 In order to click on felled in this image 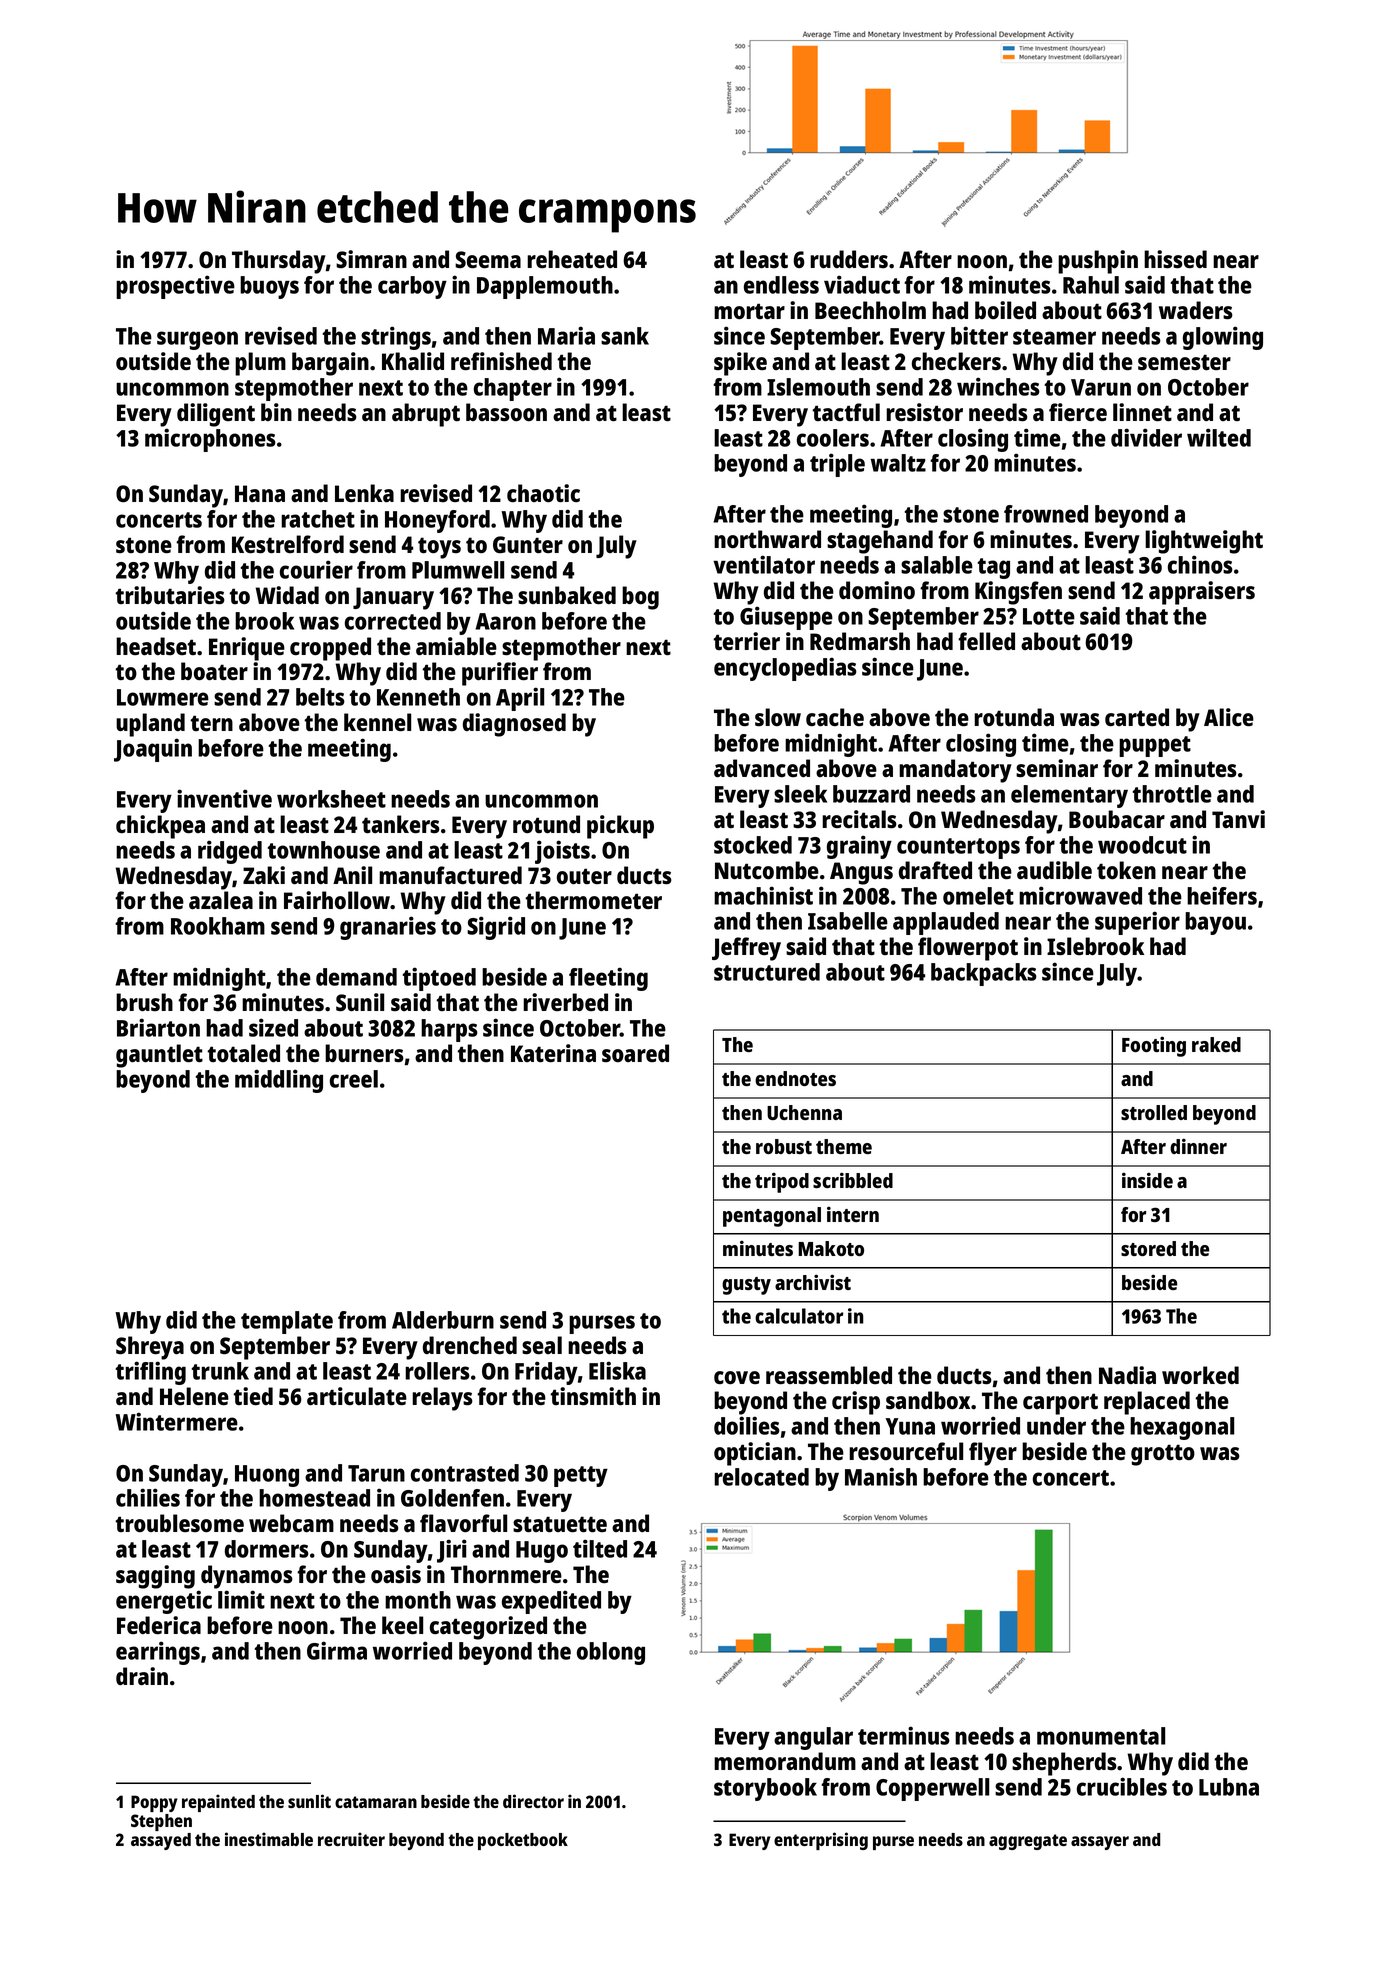, I will do `click(986, 641)`.
